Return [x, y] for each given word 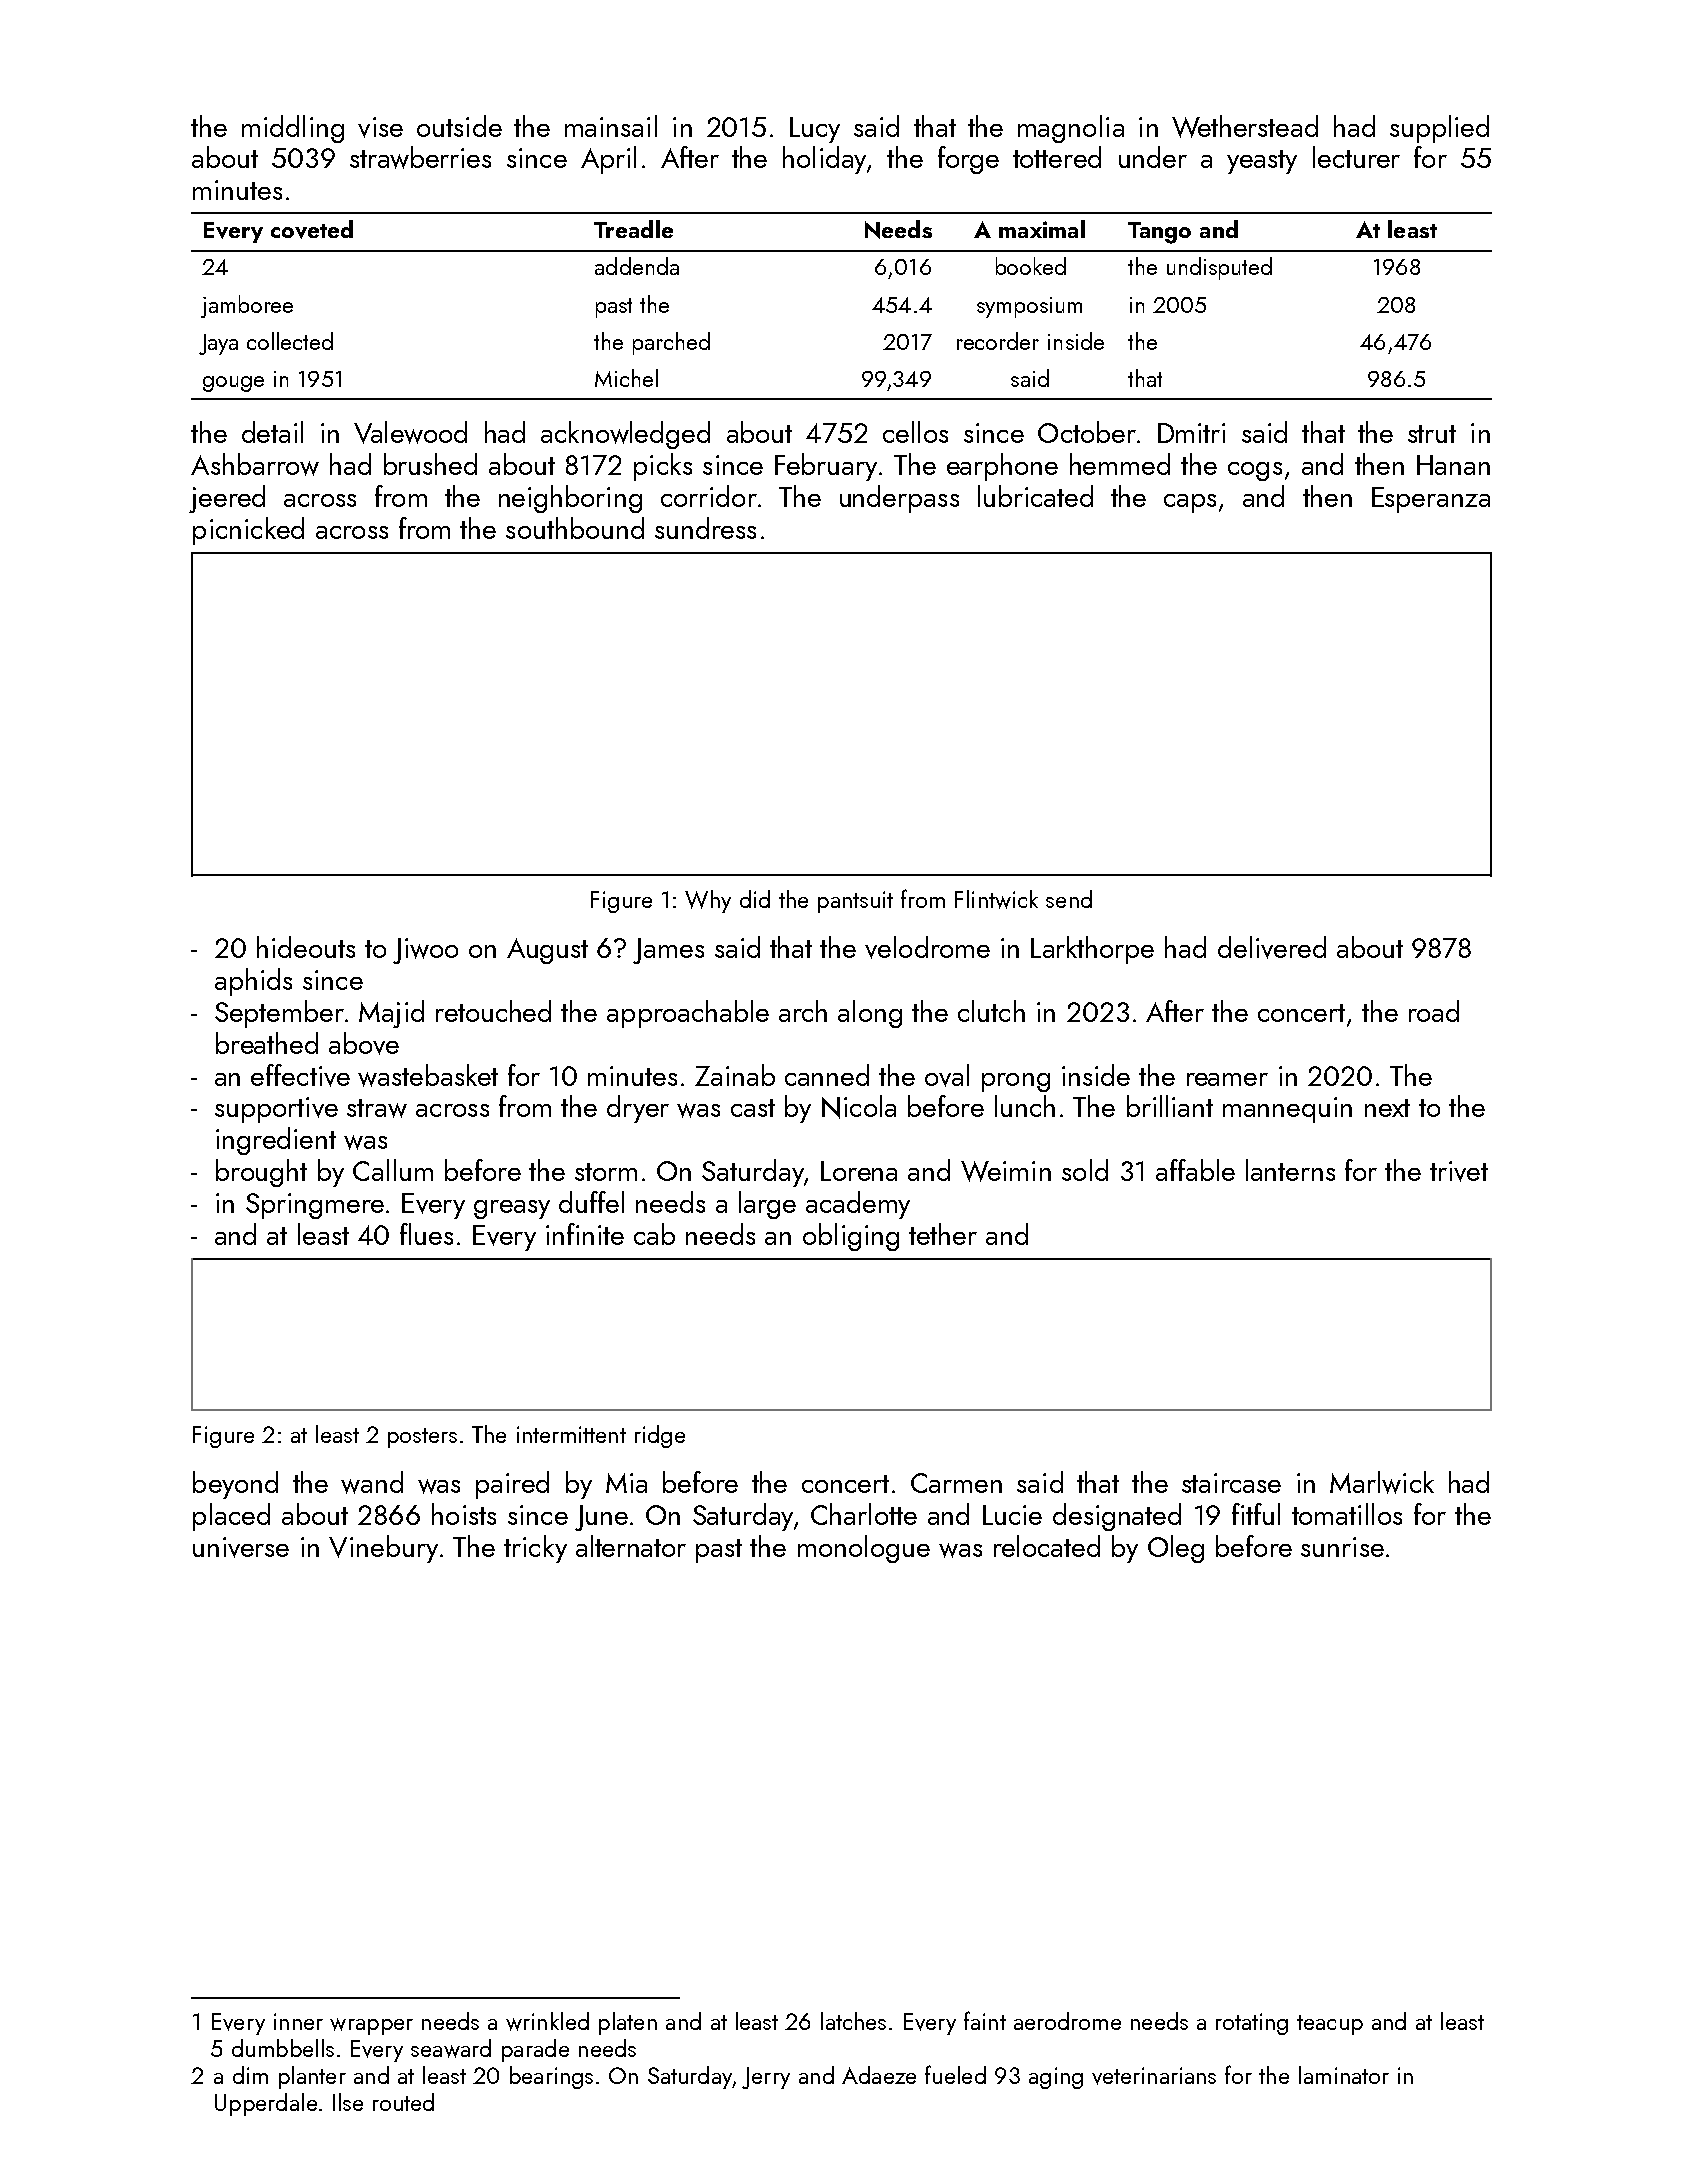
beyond [235, 1485]
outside [459, 126]
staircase [1231, 1483]
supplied [1439, 129]
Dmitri [1191, 433]
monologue [864, 1549]
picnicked [248, 531]
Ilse [348, 2102]
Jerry [766, 2078]
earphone [1002, 467]
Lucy [815, 130]
